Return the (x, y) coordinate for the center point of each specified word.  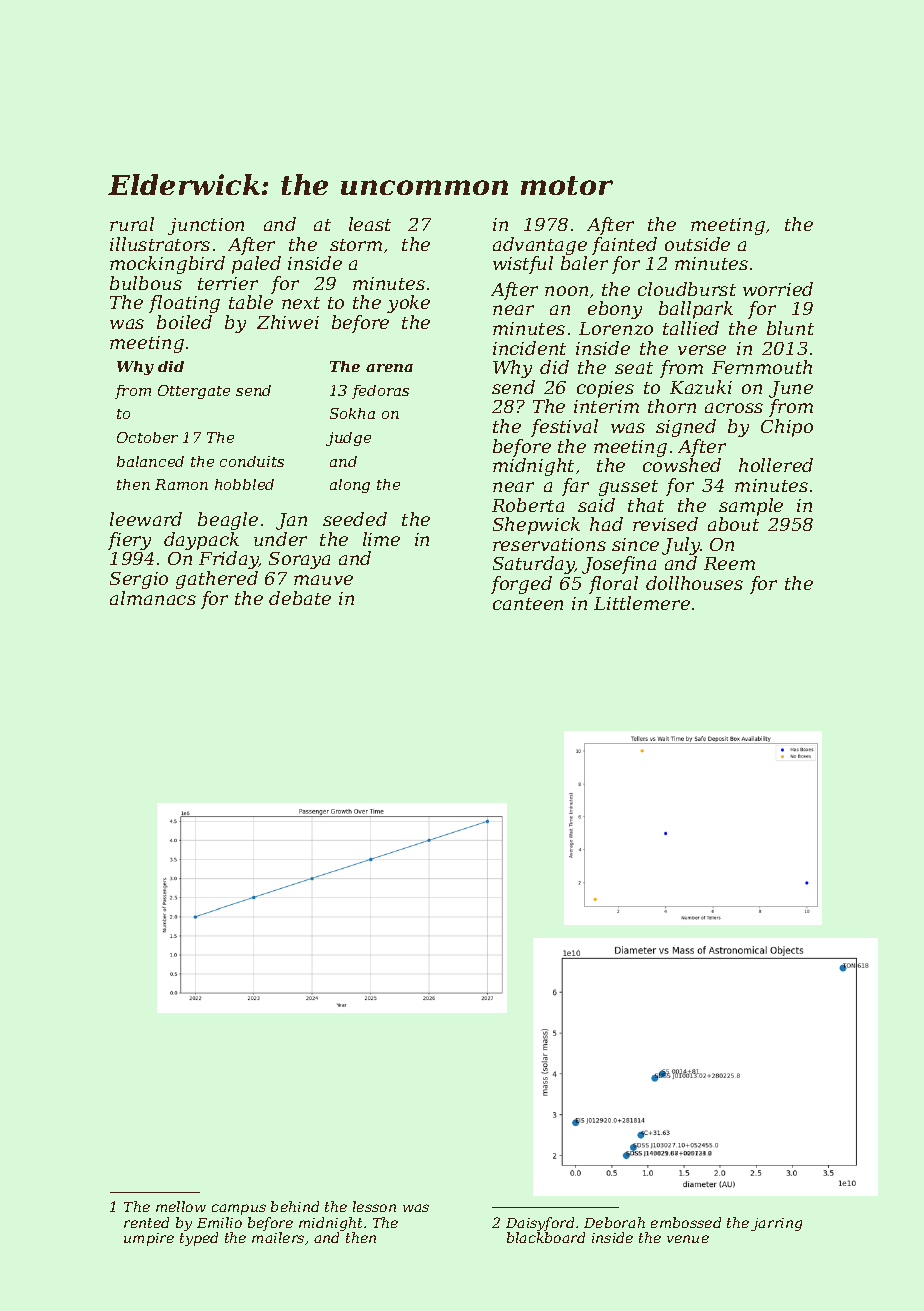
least (370, 224)
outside (697, 244)
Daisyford (540, 1224)
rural (132, 224)
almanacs (153, 598)
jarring (776, 1224)
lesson (374, 1206)
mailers (278, 1237)
